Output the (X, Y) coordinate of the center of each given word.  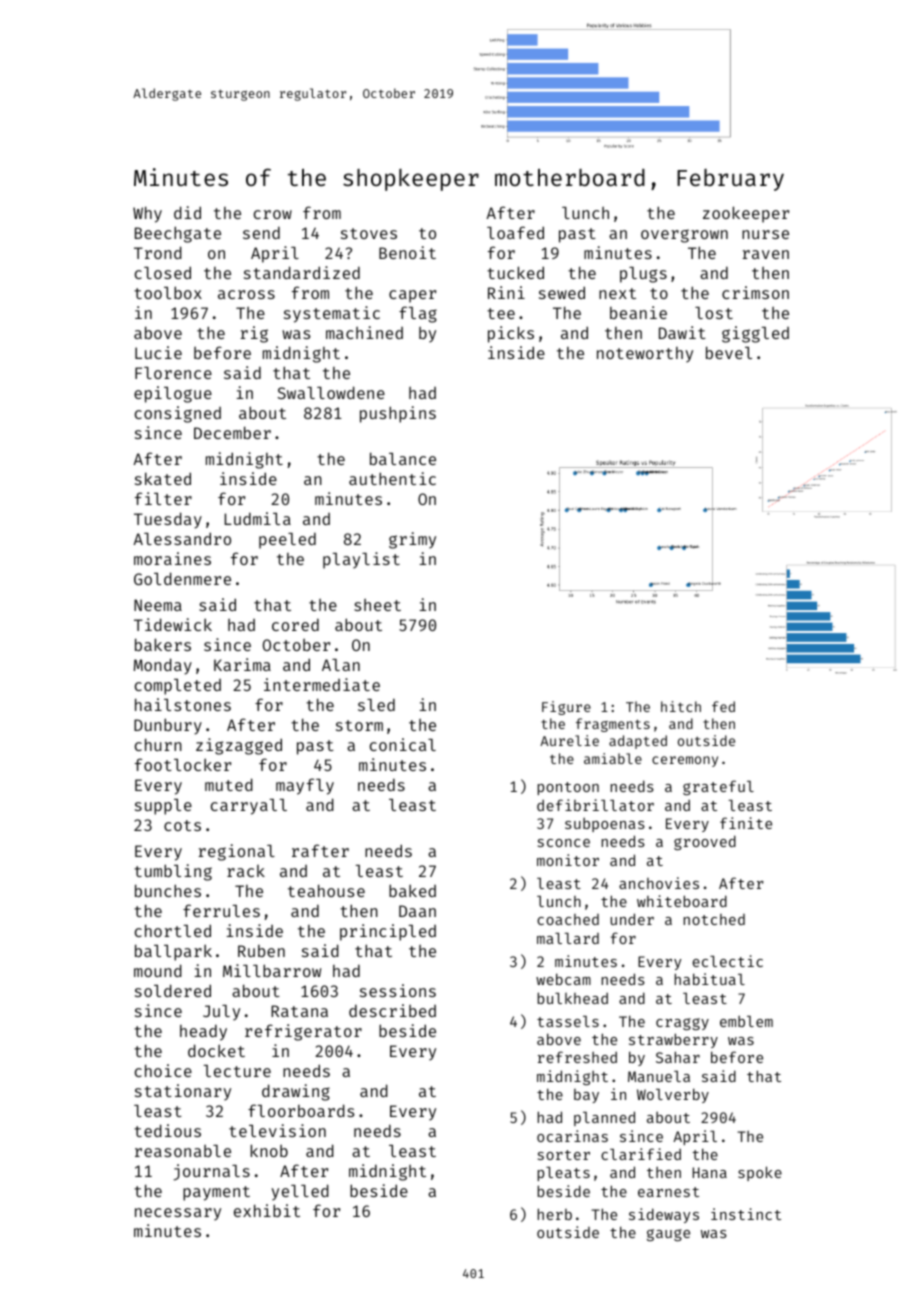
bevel (729, 352)
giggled (755, 334)
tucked (515, 272)
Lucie (158, 352)
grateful (718, 787)
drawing (296, 1092)
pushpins (398, 414)
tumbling (173, 872)
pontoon (568, 788)
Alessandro (182, 538)
